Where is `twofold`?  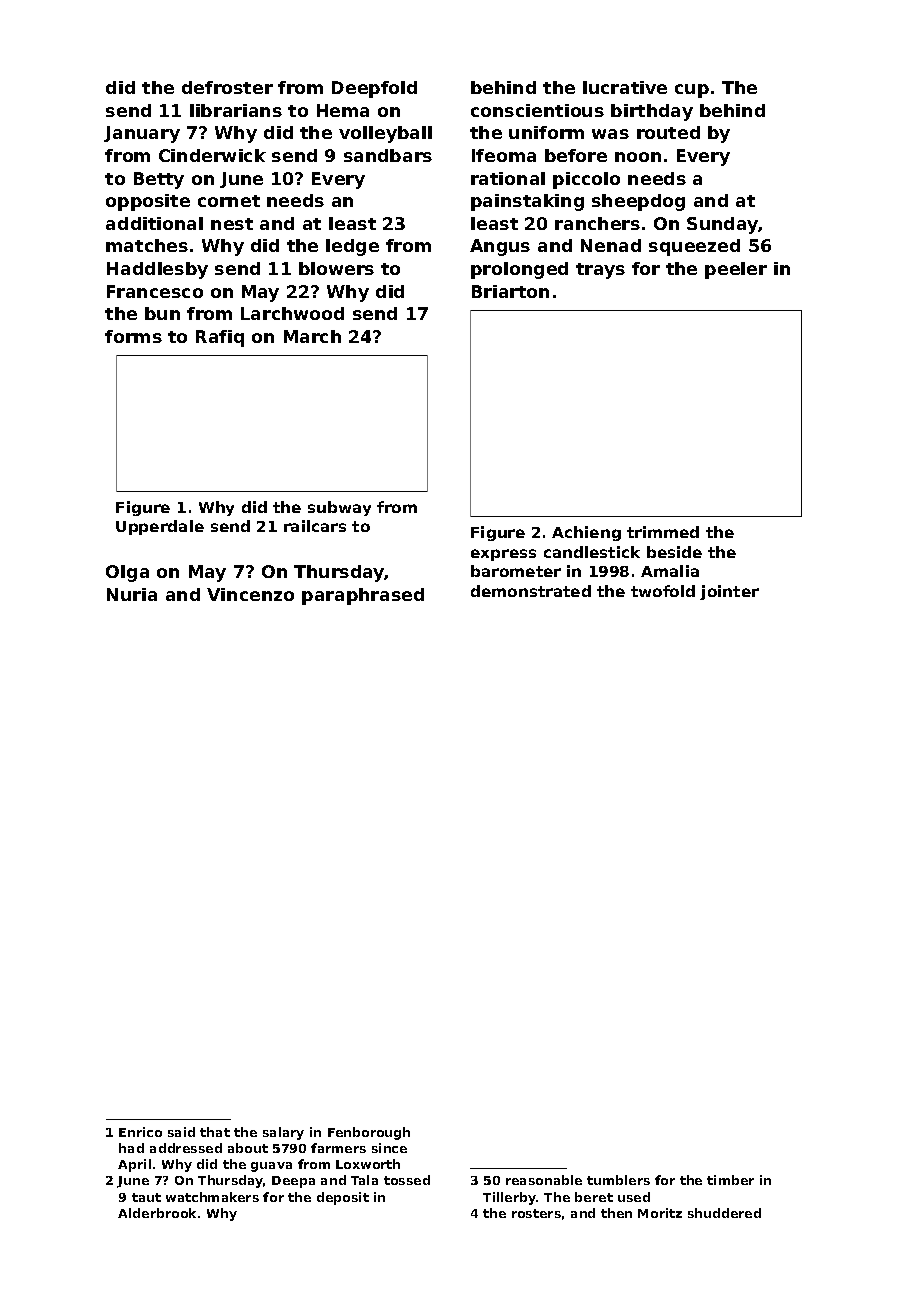
twofold is located at coordinates (663, 591).
